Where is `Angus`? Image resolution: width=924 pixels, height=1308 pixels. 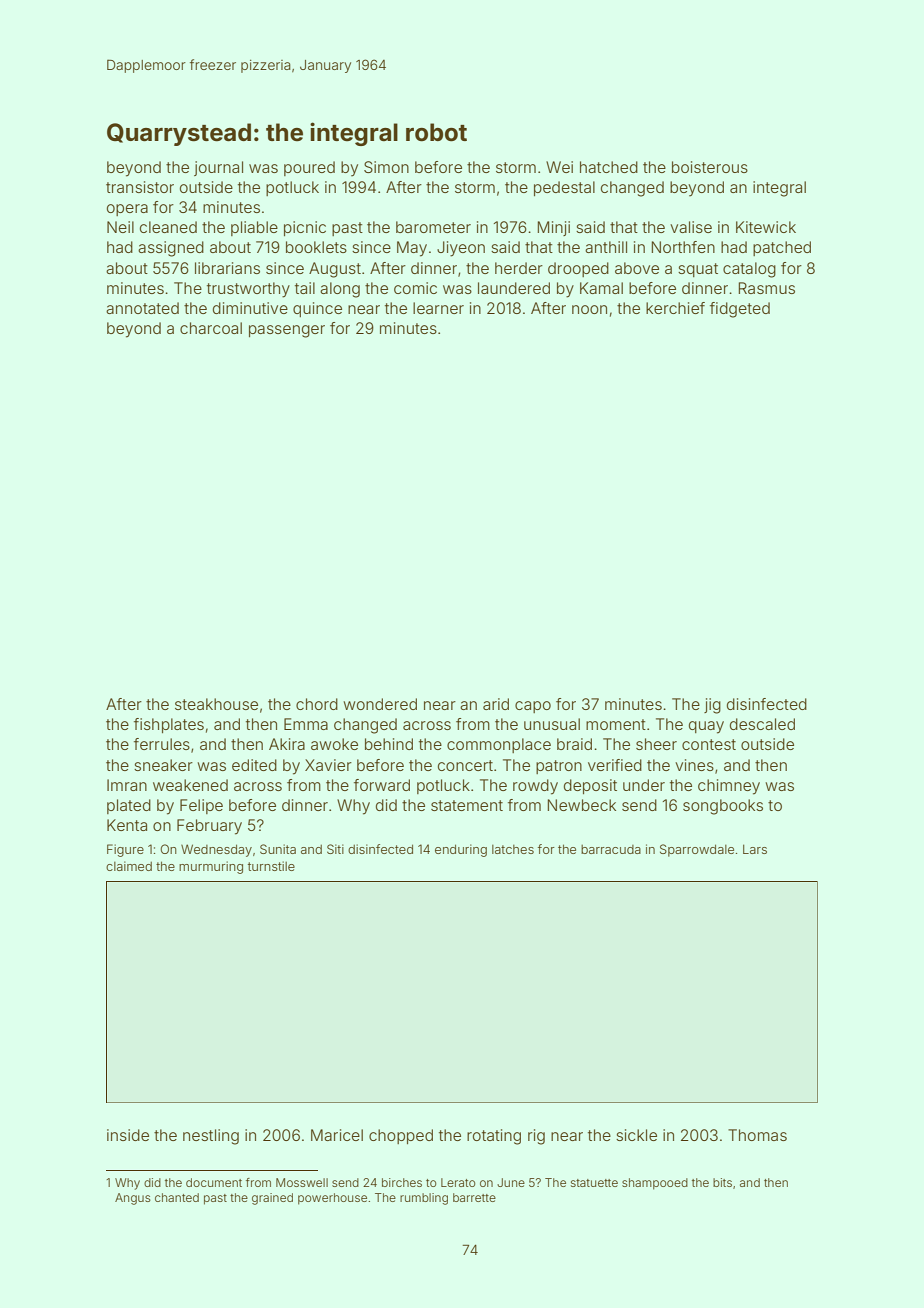 Angus is located at coordinates (133, 1199).
